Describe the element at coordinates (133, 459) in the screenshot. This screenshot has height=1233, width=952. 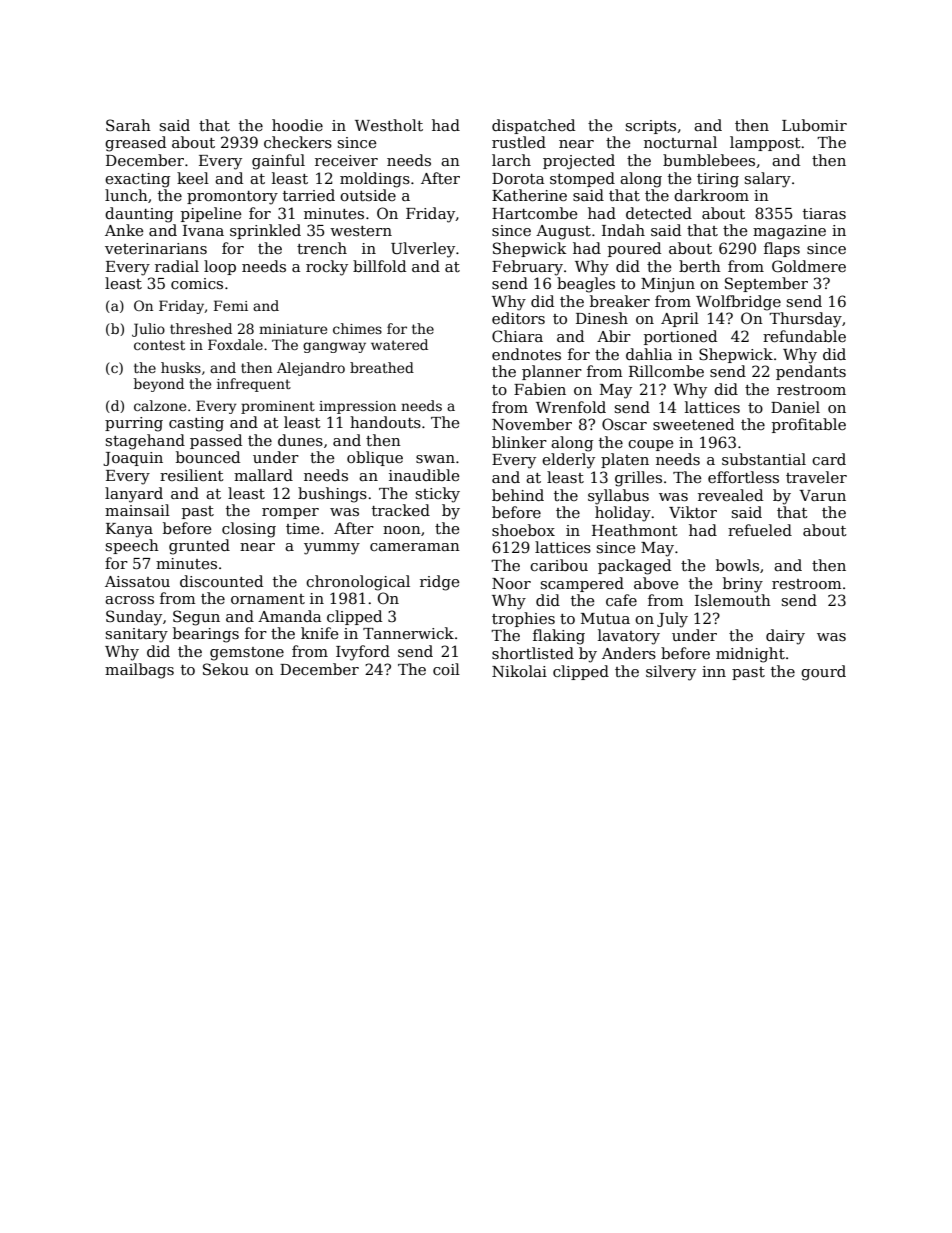
I see `Joaquin` at that location.
